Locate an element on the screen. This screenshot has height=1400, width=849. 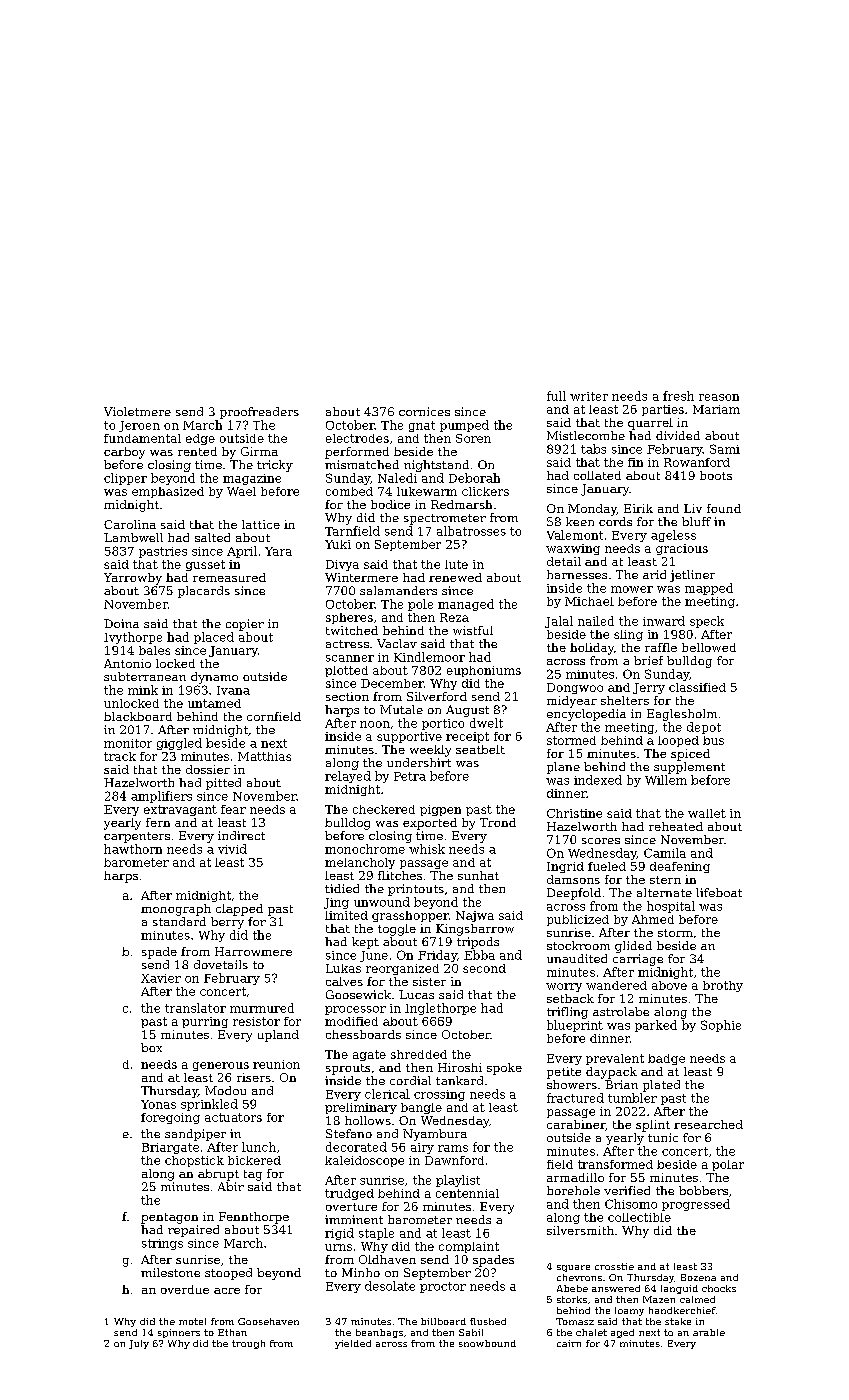
emphasized is located at coordinates (168, 492).
